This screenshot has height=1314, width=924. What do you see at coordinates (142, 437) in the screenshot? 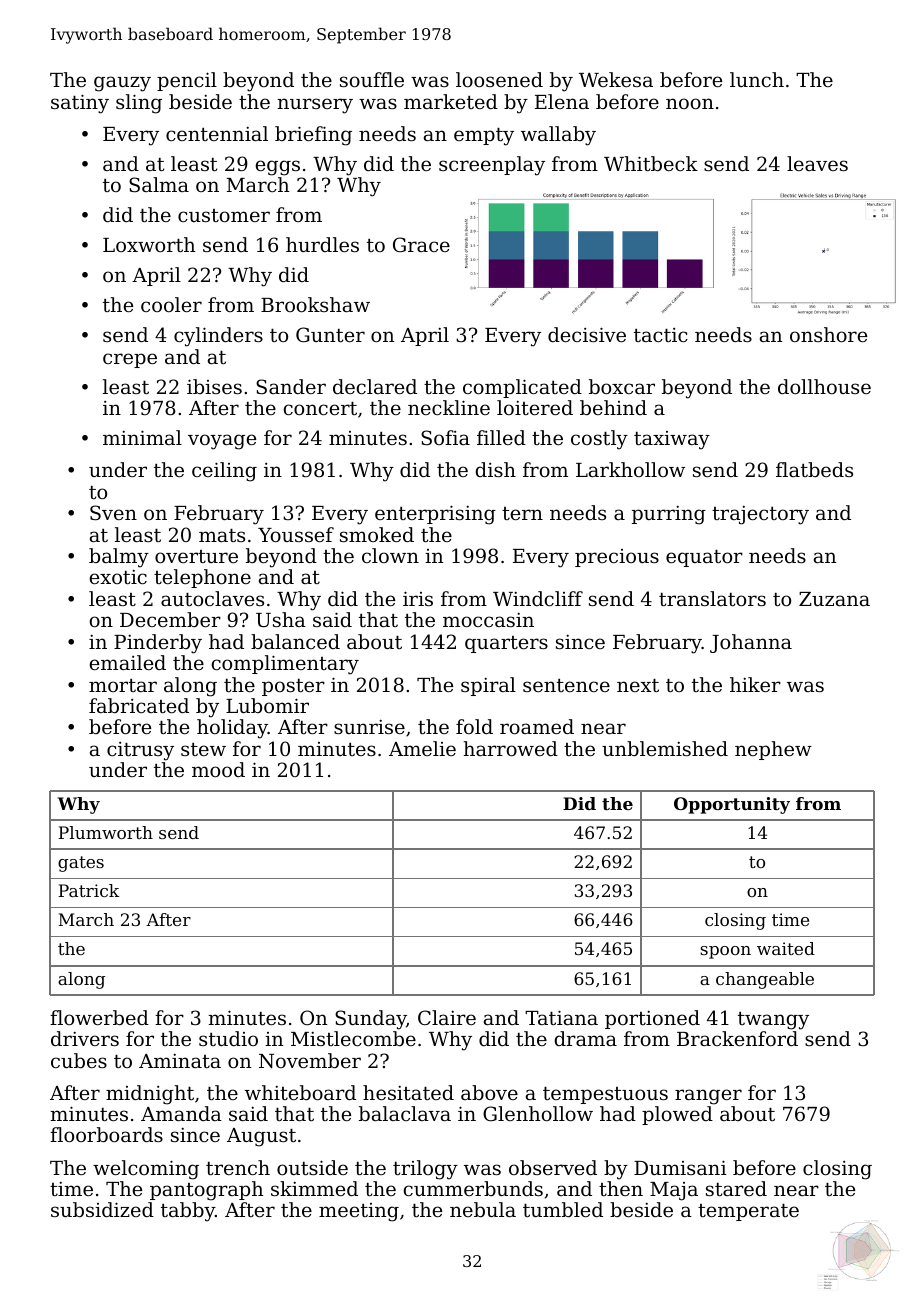
I see `minimal` at bounding box center [142, 437].
